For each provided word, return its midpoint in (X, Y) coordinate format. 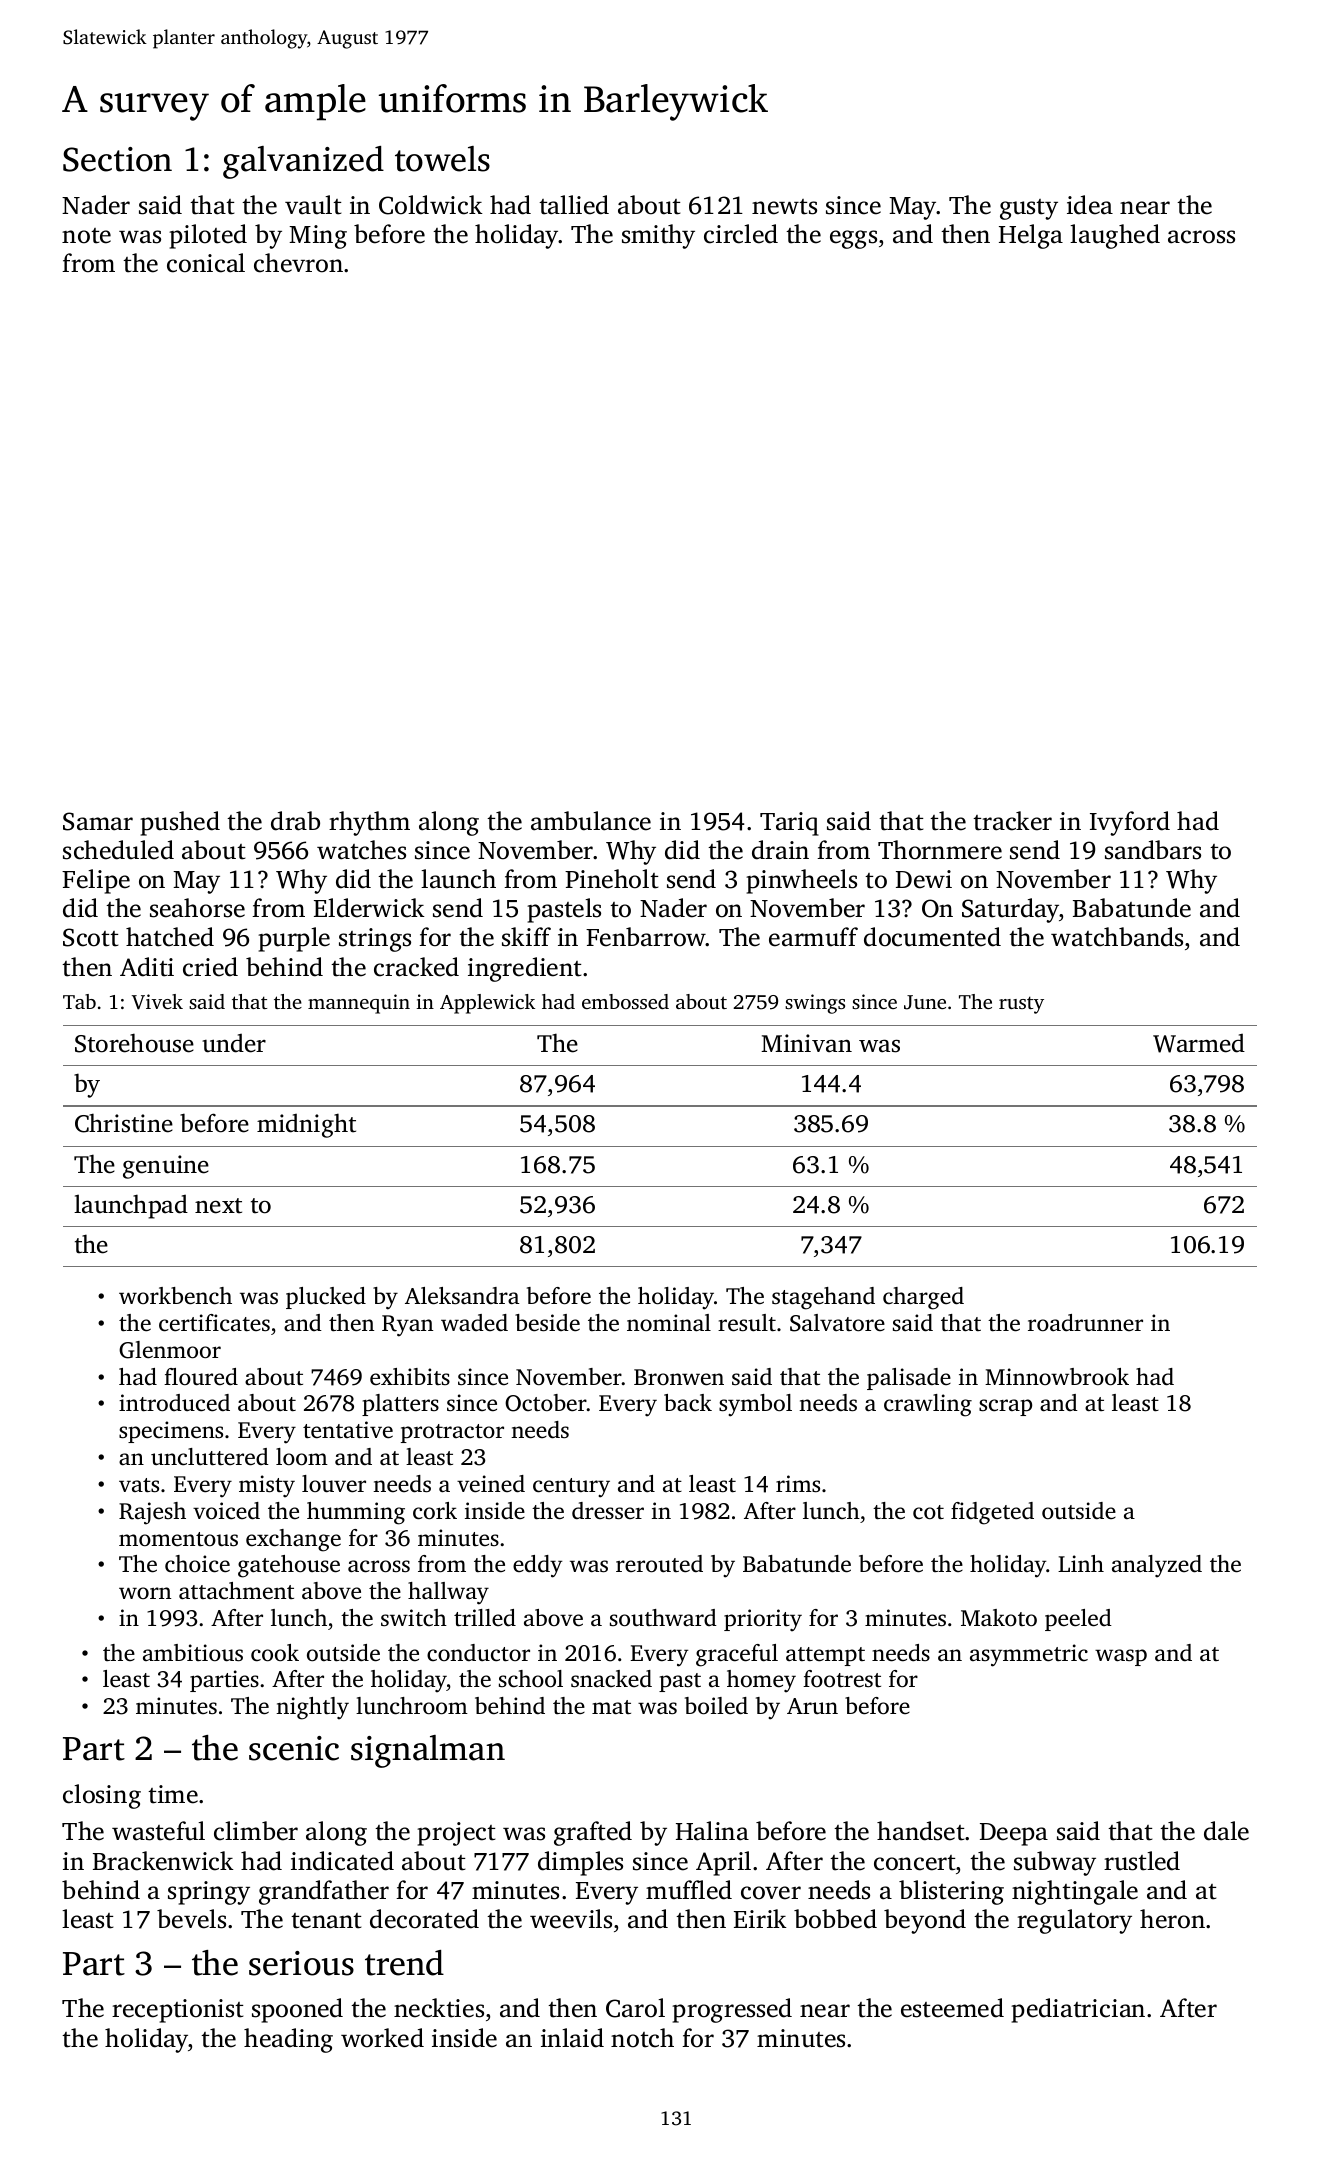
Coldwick (431, 205)
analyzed (1157, 1566)
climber (256, 1831)
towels (442, 159)
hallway (448, 1593)
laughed (1115, 236)
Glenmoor (170, 1350)
